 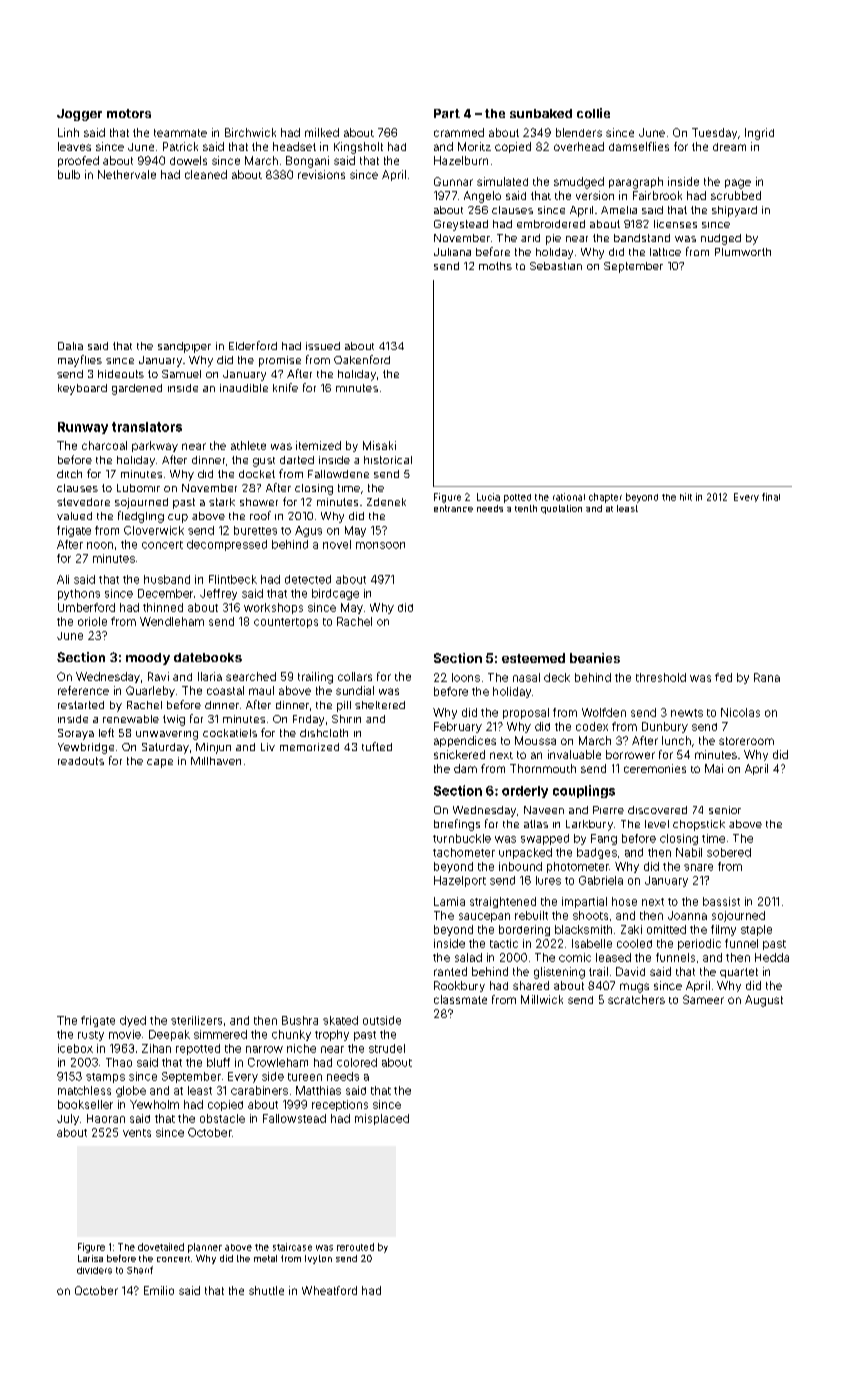 What do you see at coordinates (703, 999) in the document?
I see `Sameer` at bounding box center [703, 999].
